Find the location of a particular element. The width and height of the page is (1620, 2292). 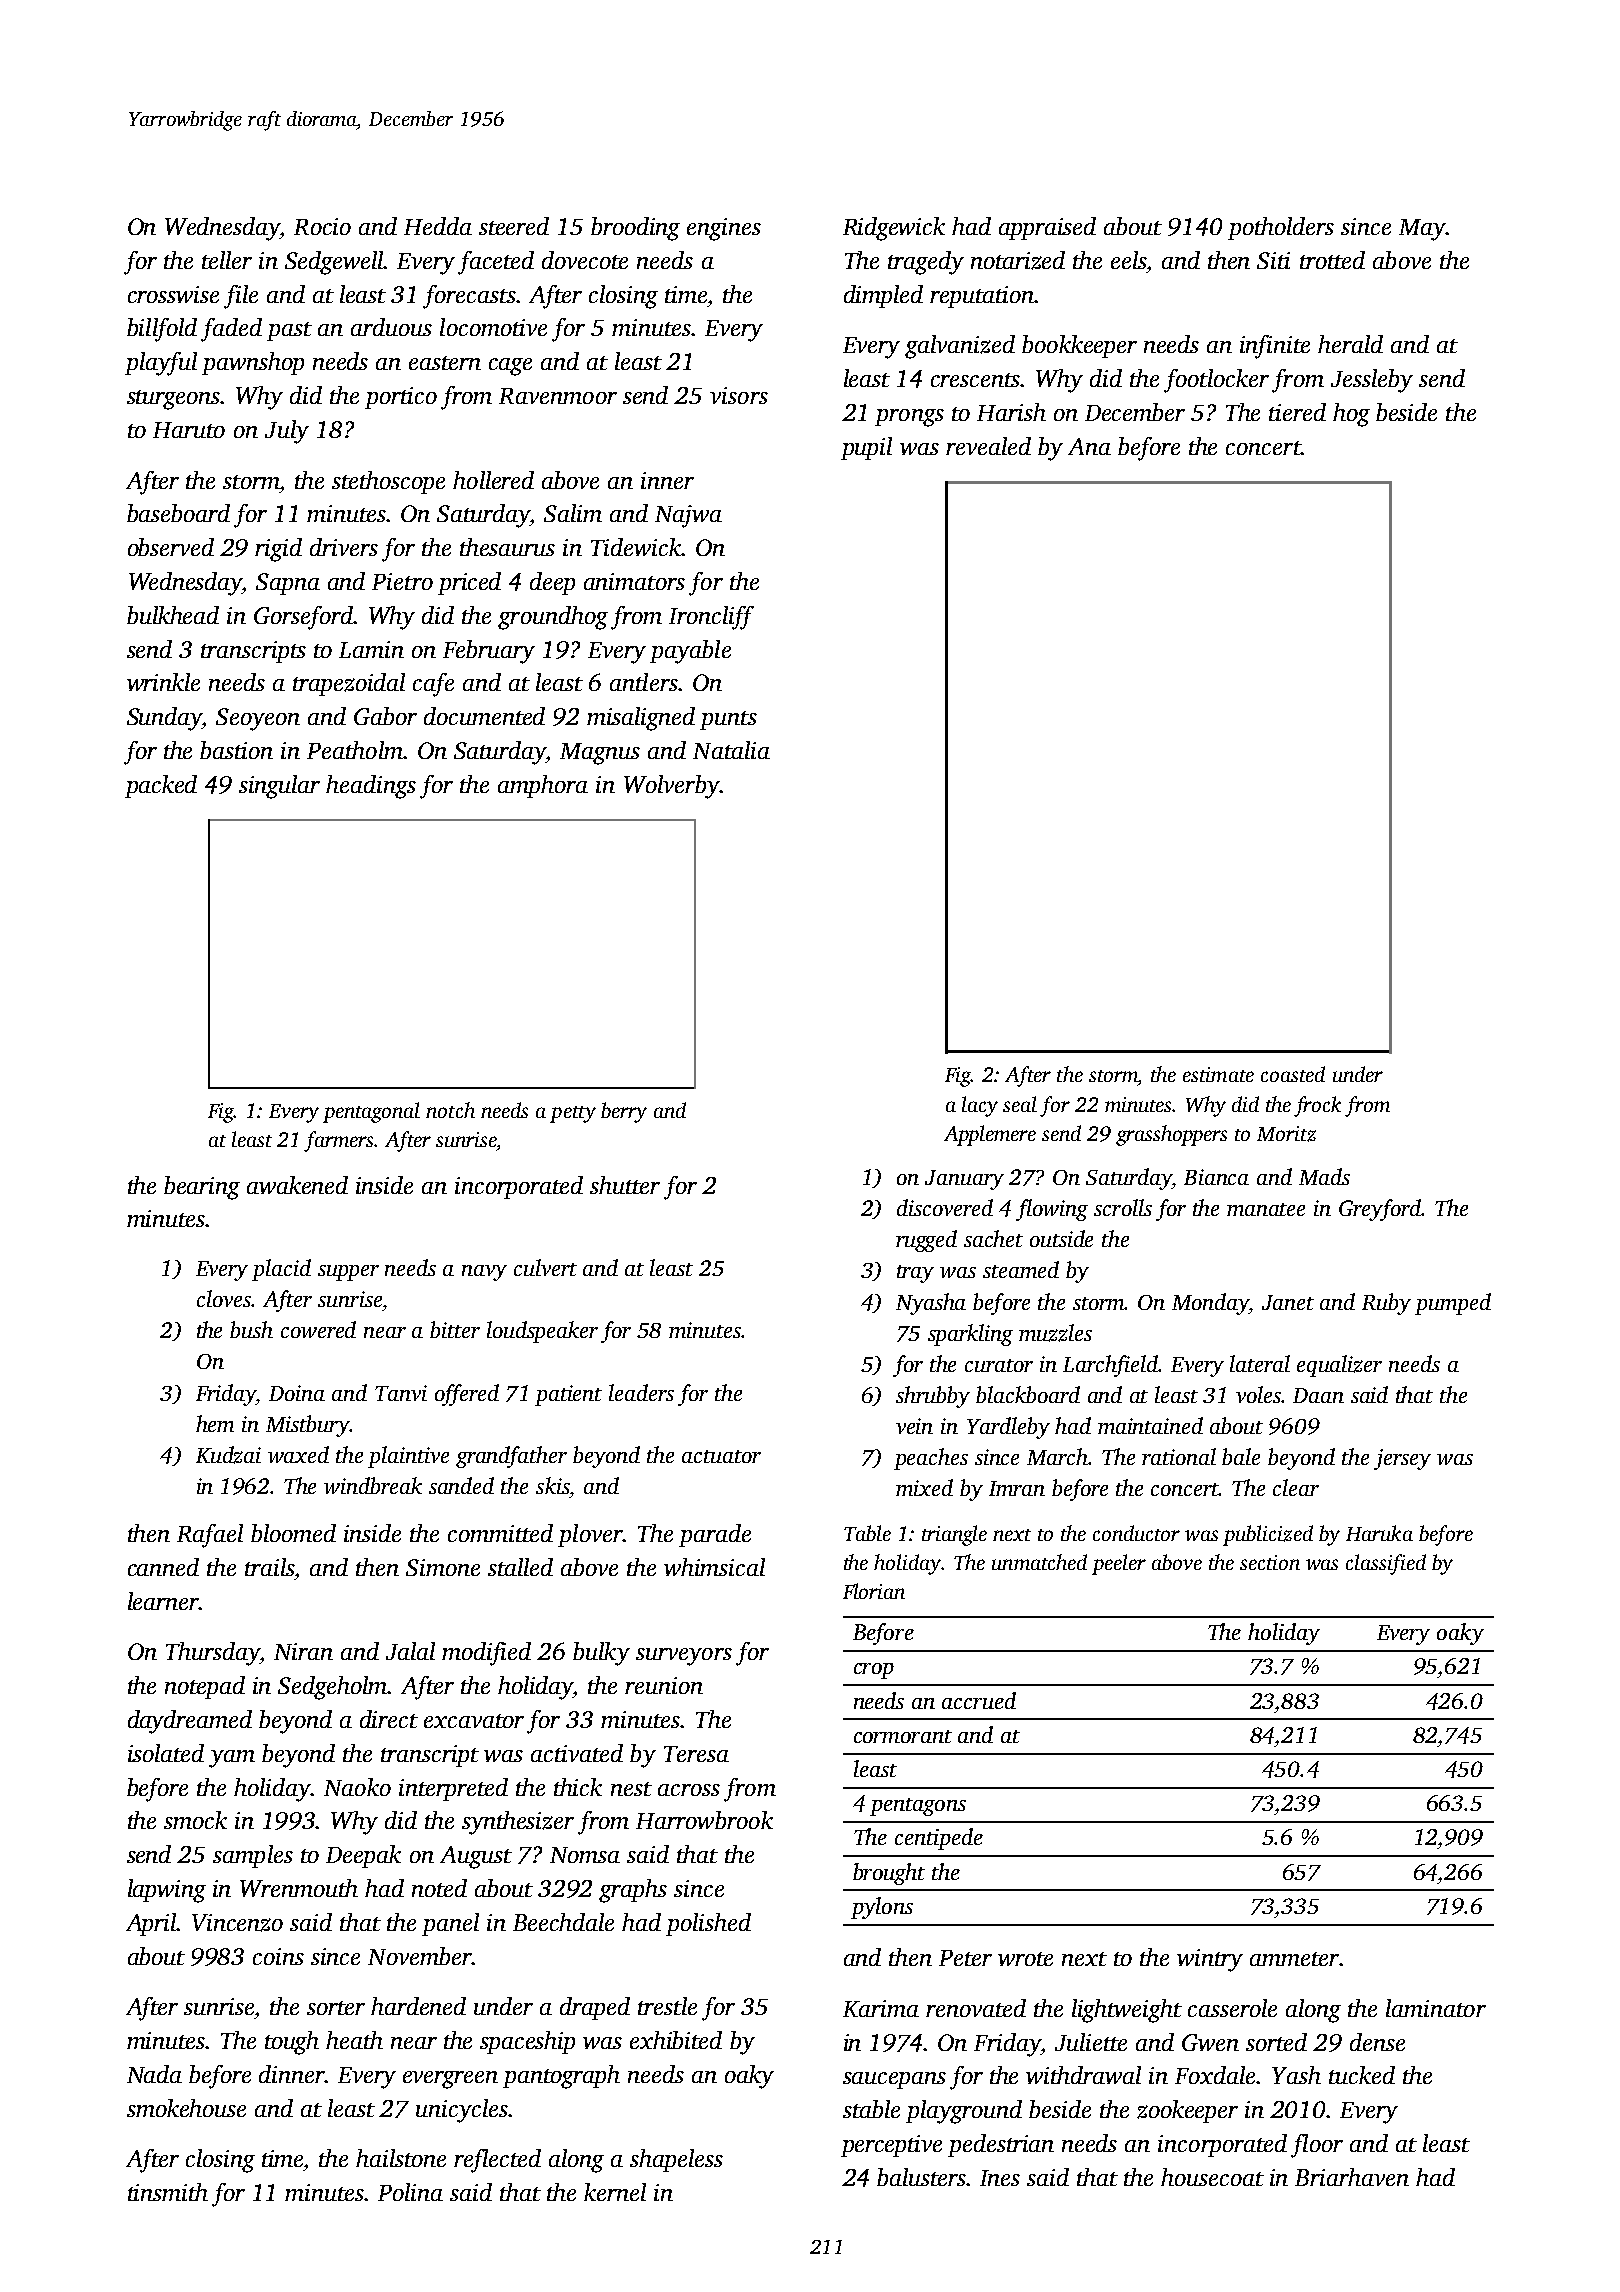

Monday is located at coordinates (1211, 1304).
